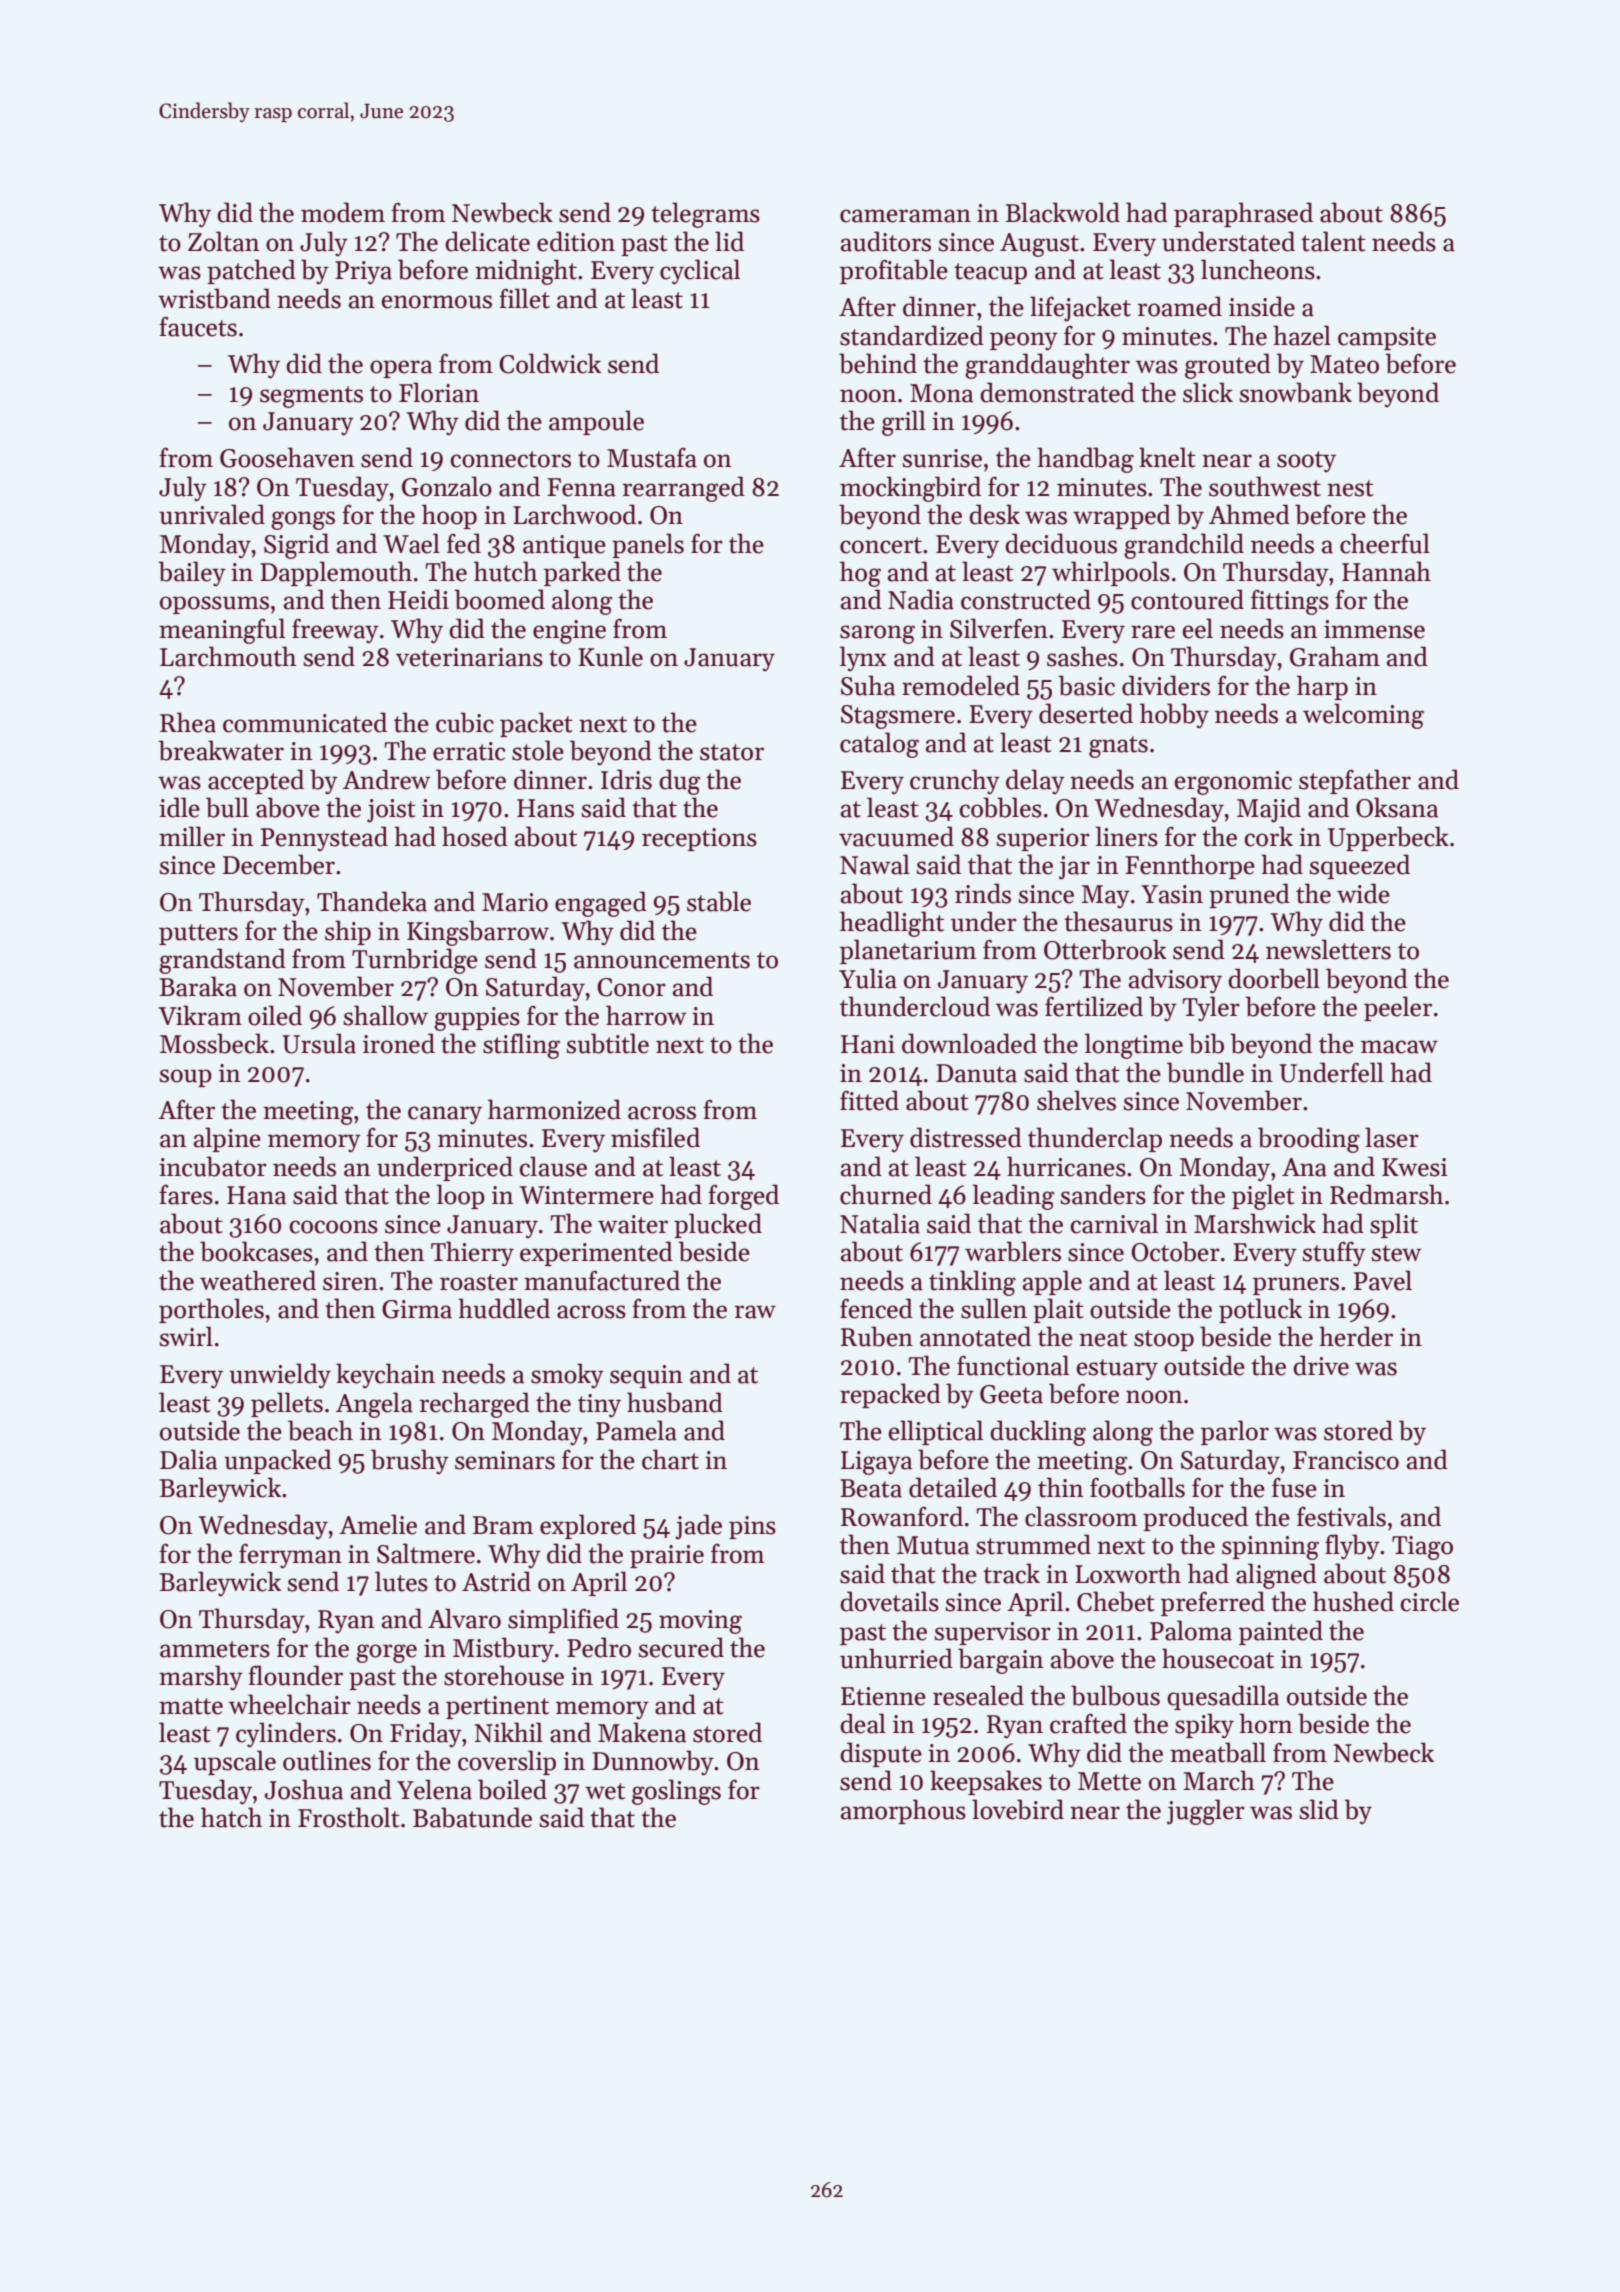 The image size is (1620, 2292). I want to click on horn, so click(1266, 1723).
